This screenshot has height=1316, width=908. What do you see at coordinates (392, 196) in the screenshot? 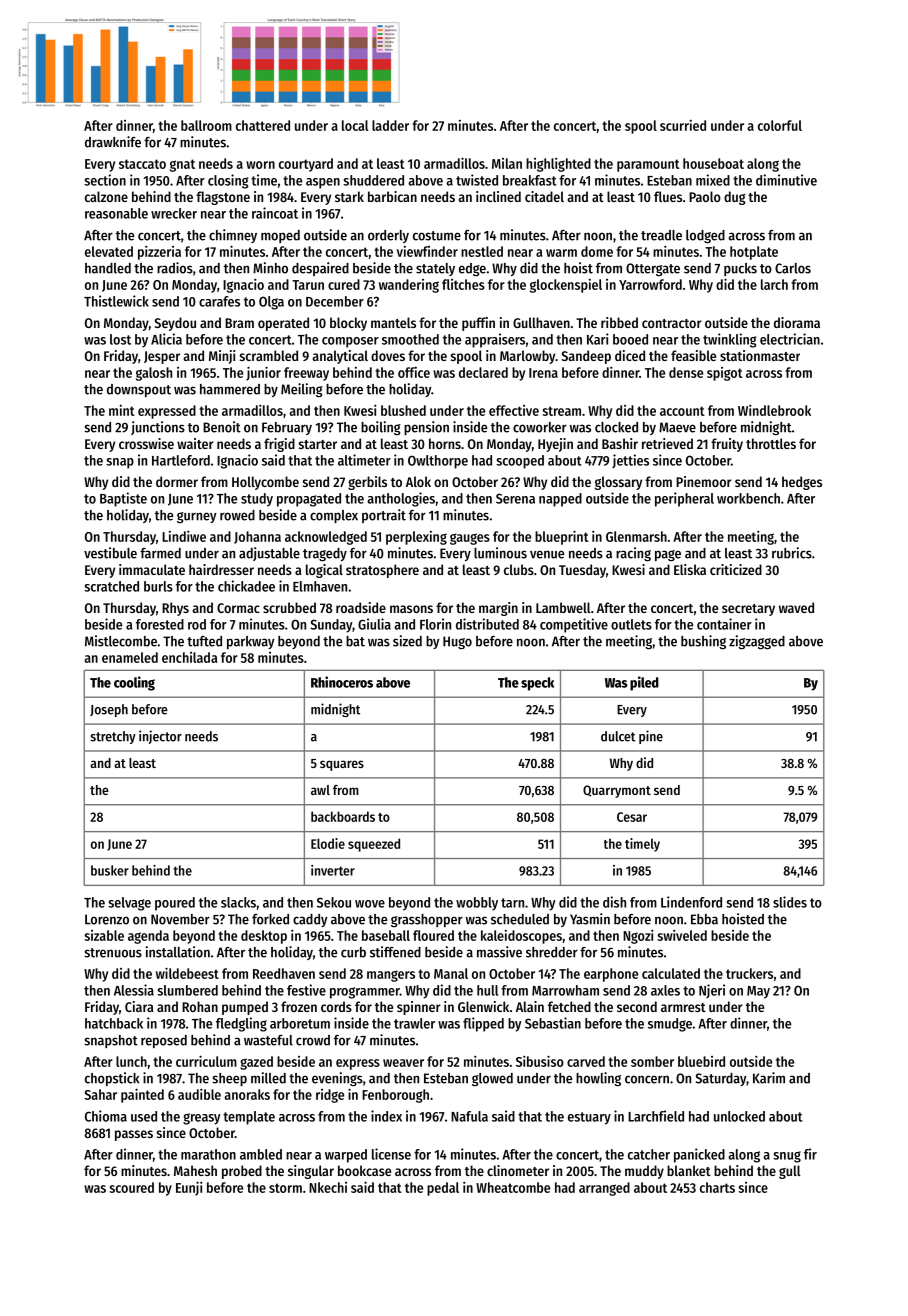
I see `barbican` at bounding box center [392, 196].
